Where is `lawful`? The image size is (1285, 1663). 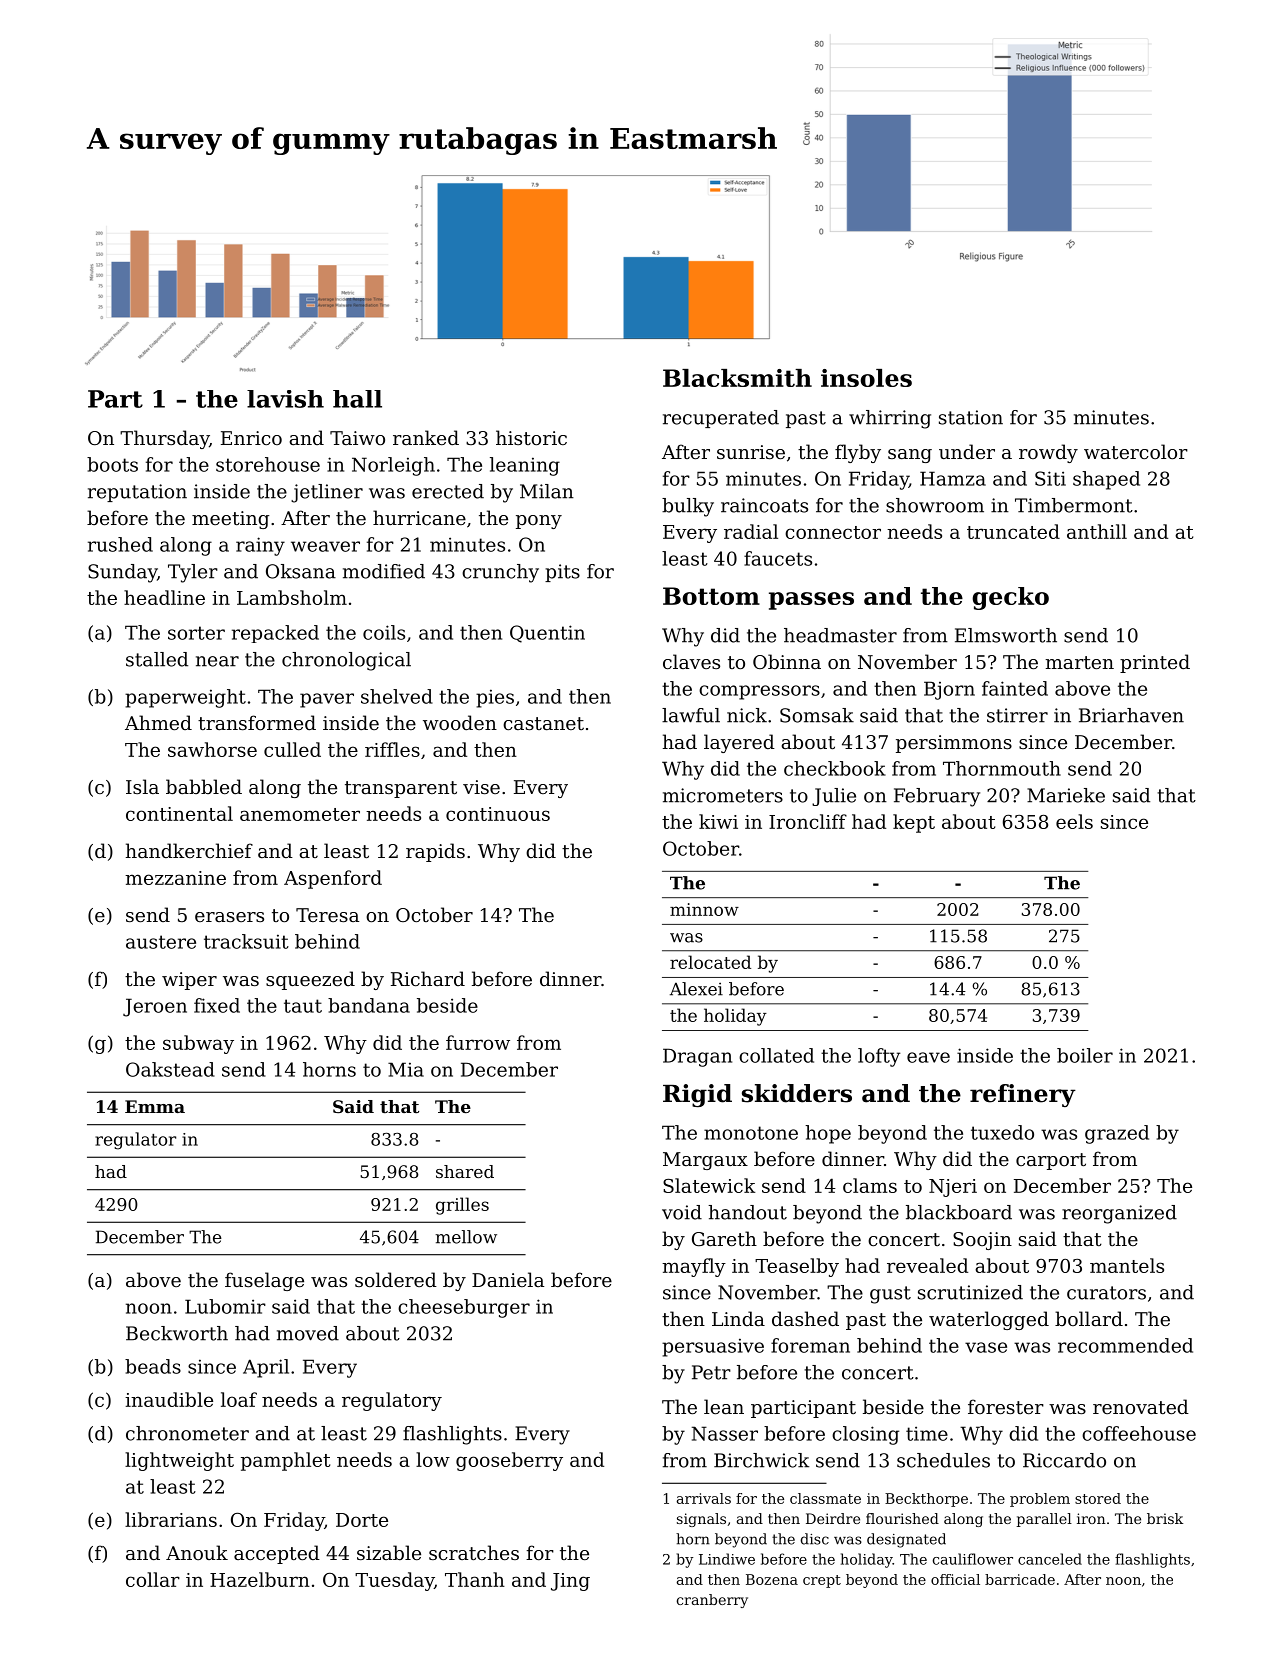 lawful is located at coordinates (691, 715).
